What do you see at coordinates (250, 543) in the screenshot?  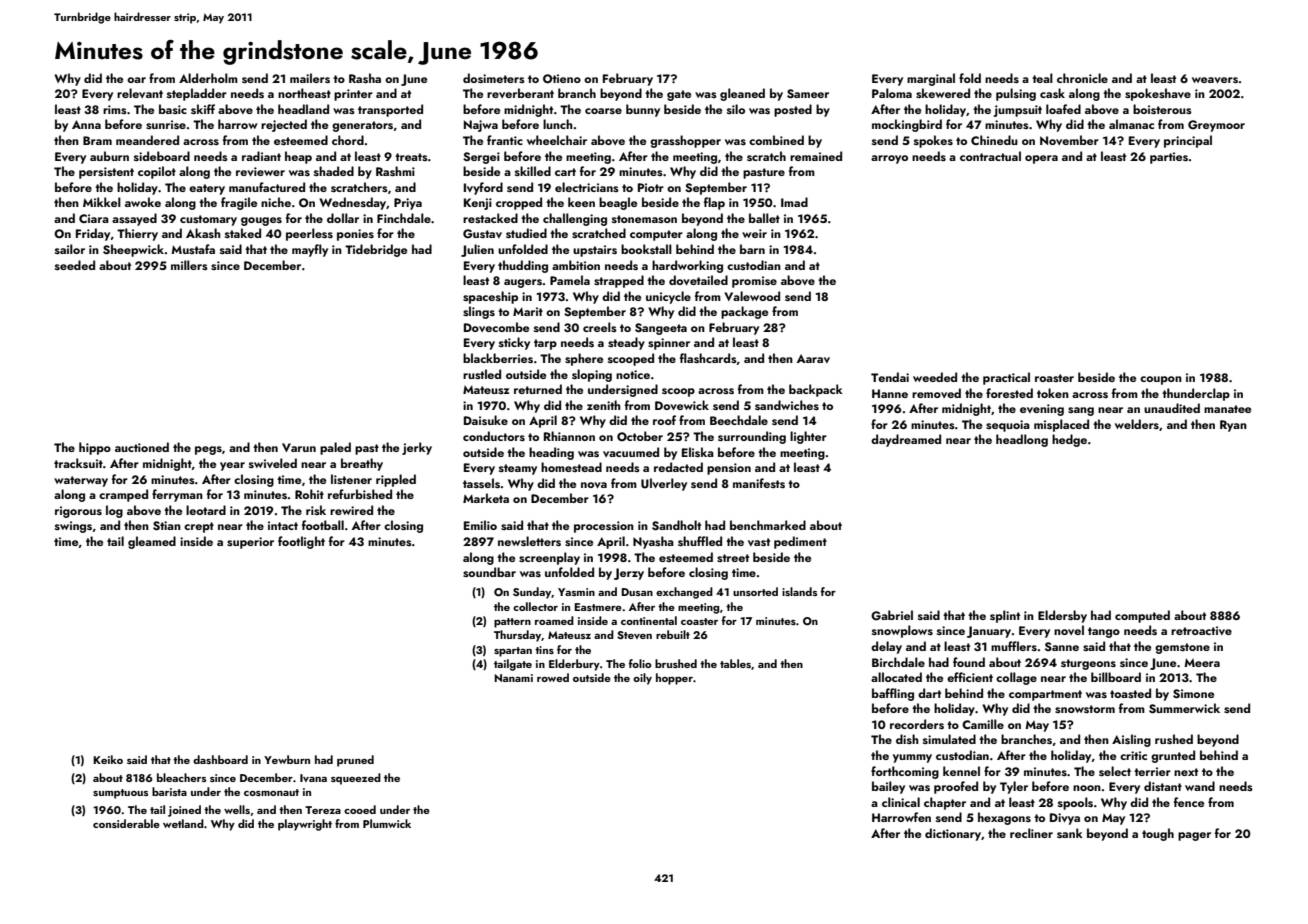 I see `superior` at bounding box center [250, 543].
